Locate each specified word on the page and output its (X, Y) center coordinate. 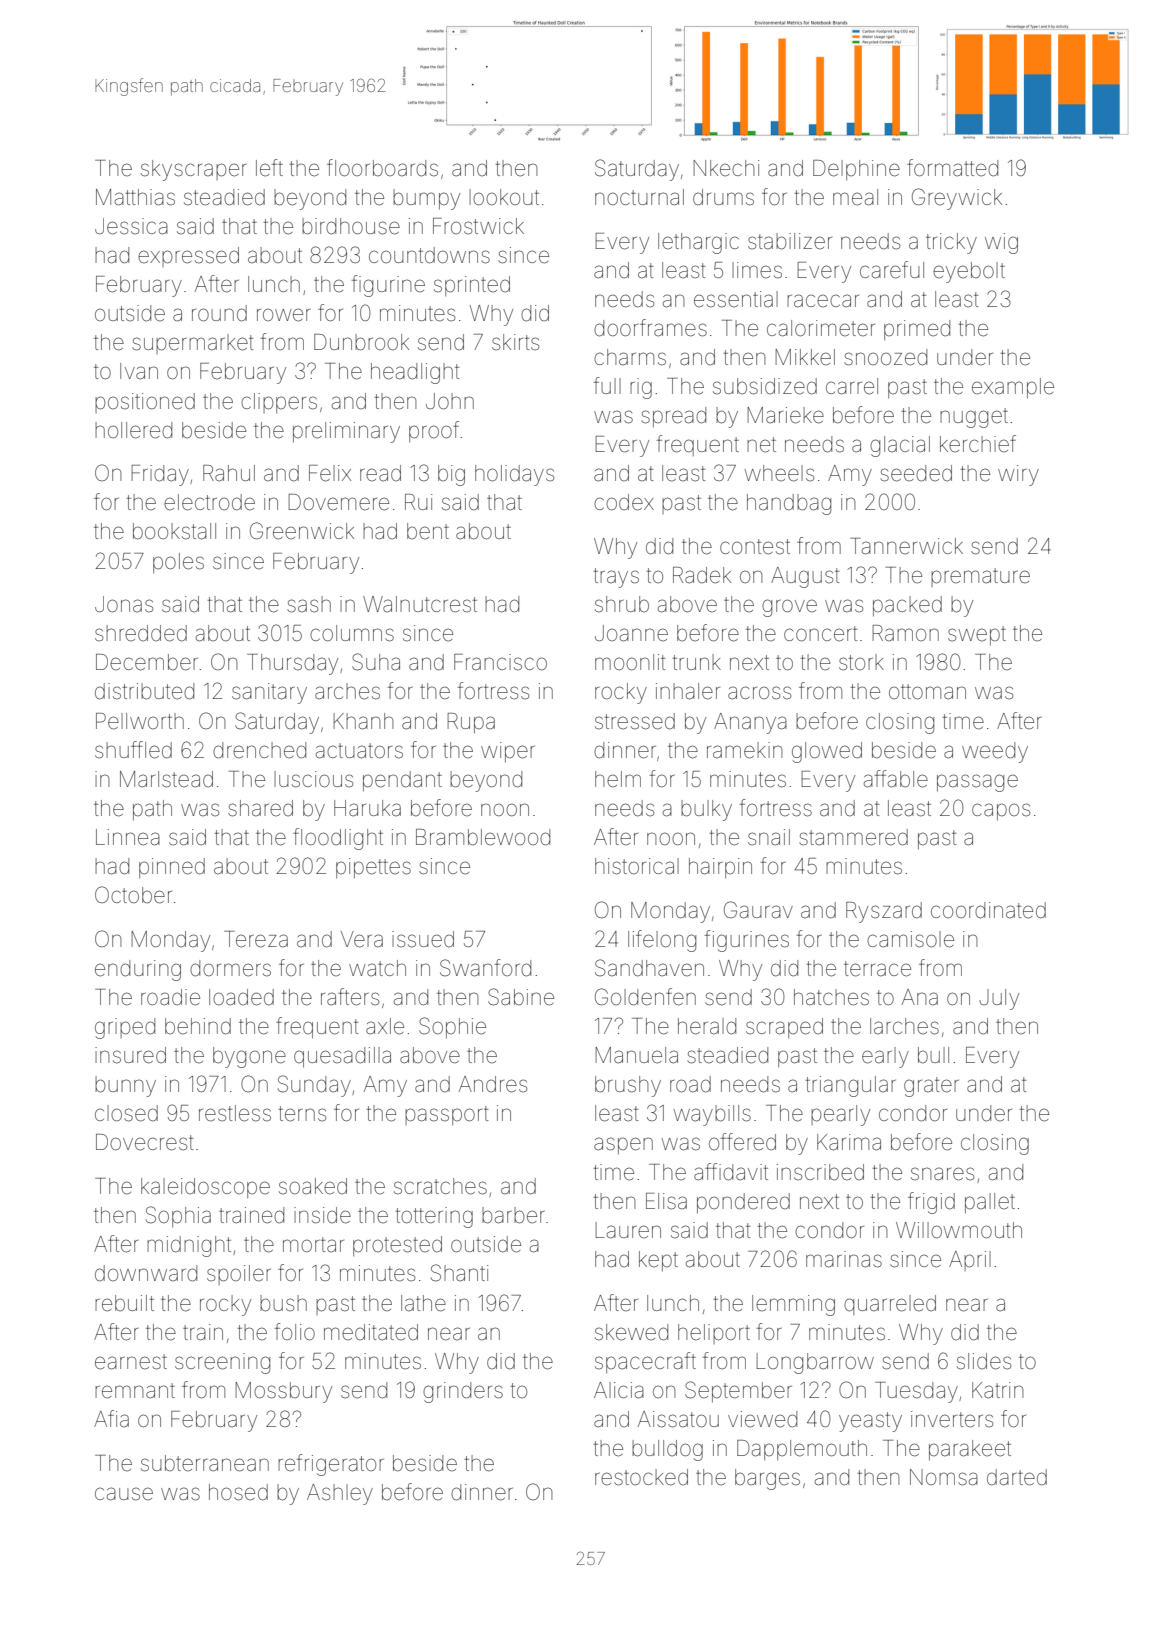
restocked (641, 1477)
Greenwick (302, 531)
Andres (493, 1084)
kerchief (978, 443)
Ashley (340, 1494)
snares (942, 1174)
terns (302, 1114)
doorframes (650, 328)
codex (624, 502)
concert (821, 634)
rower (283, 315)
